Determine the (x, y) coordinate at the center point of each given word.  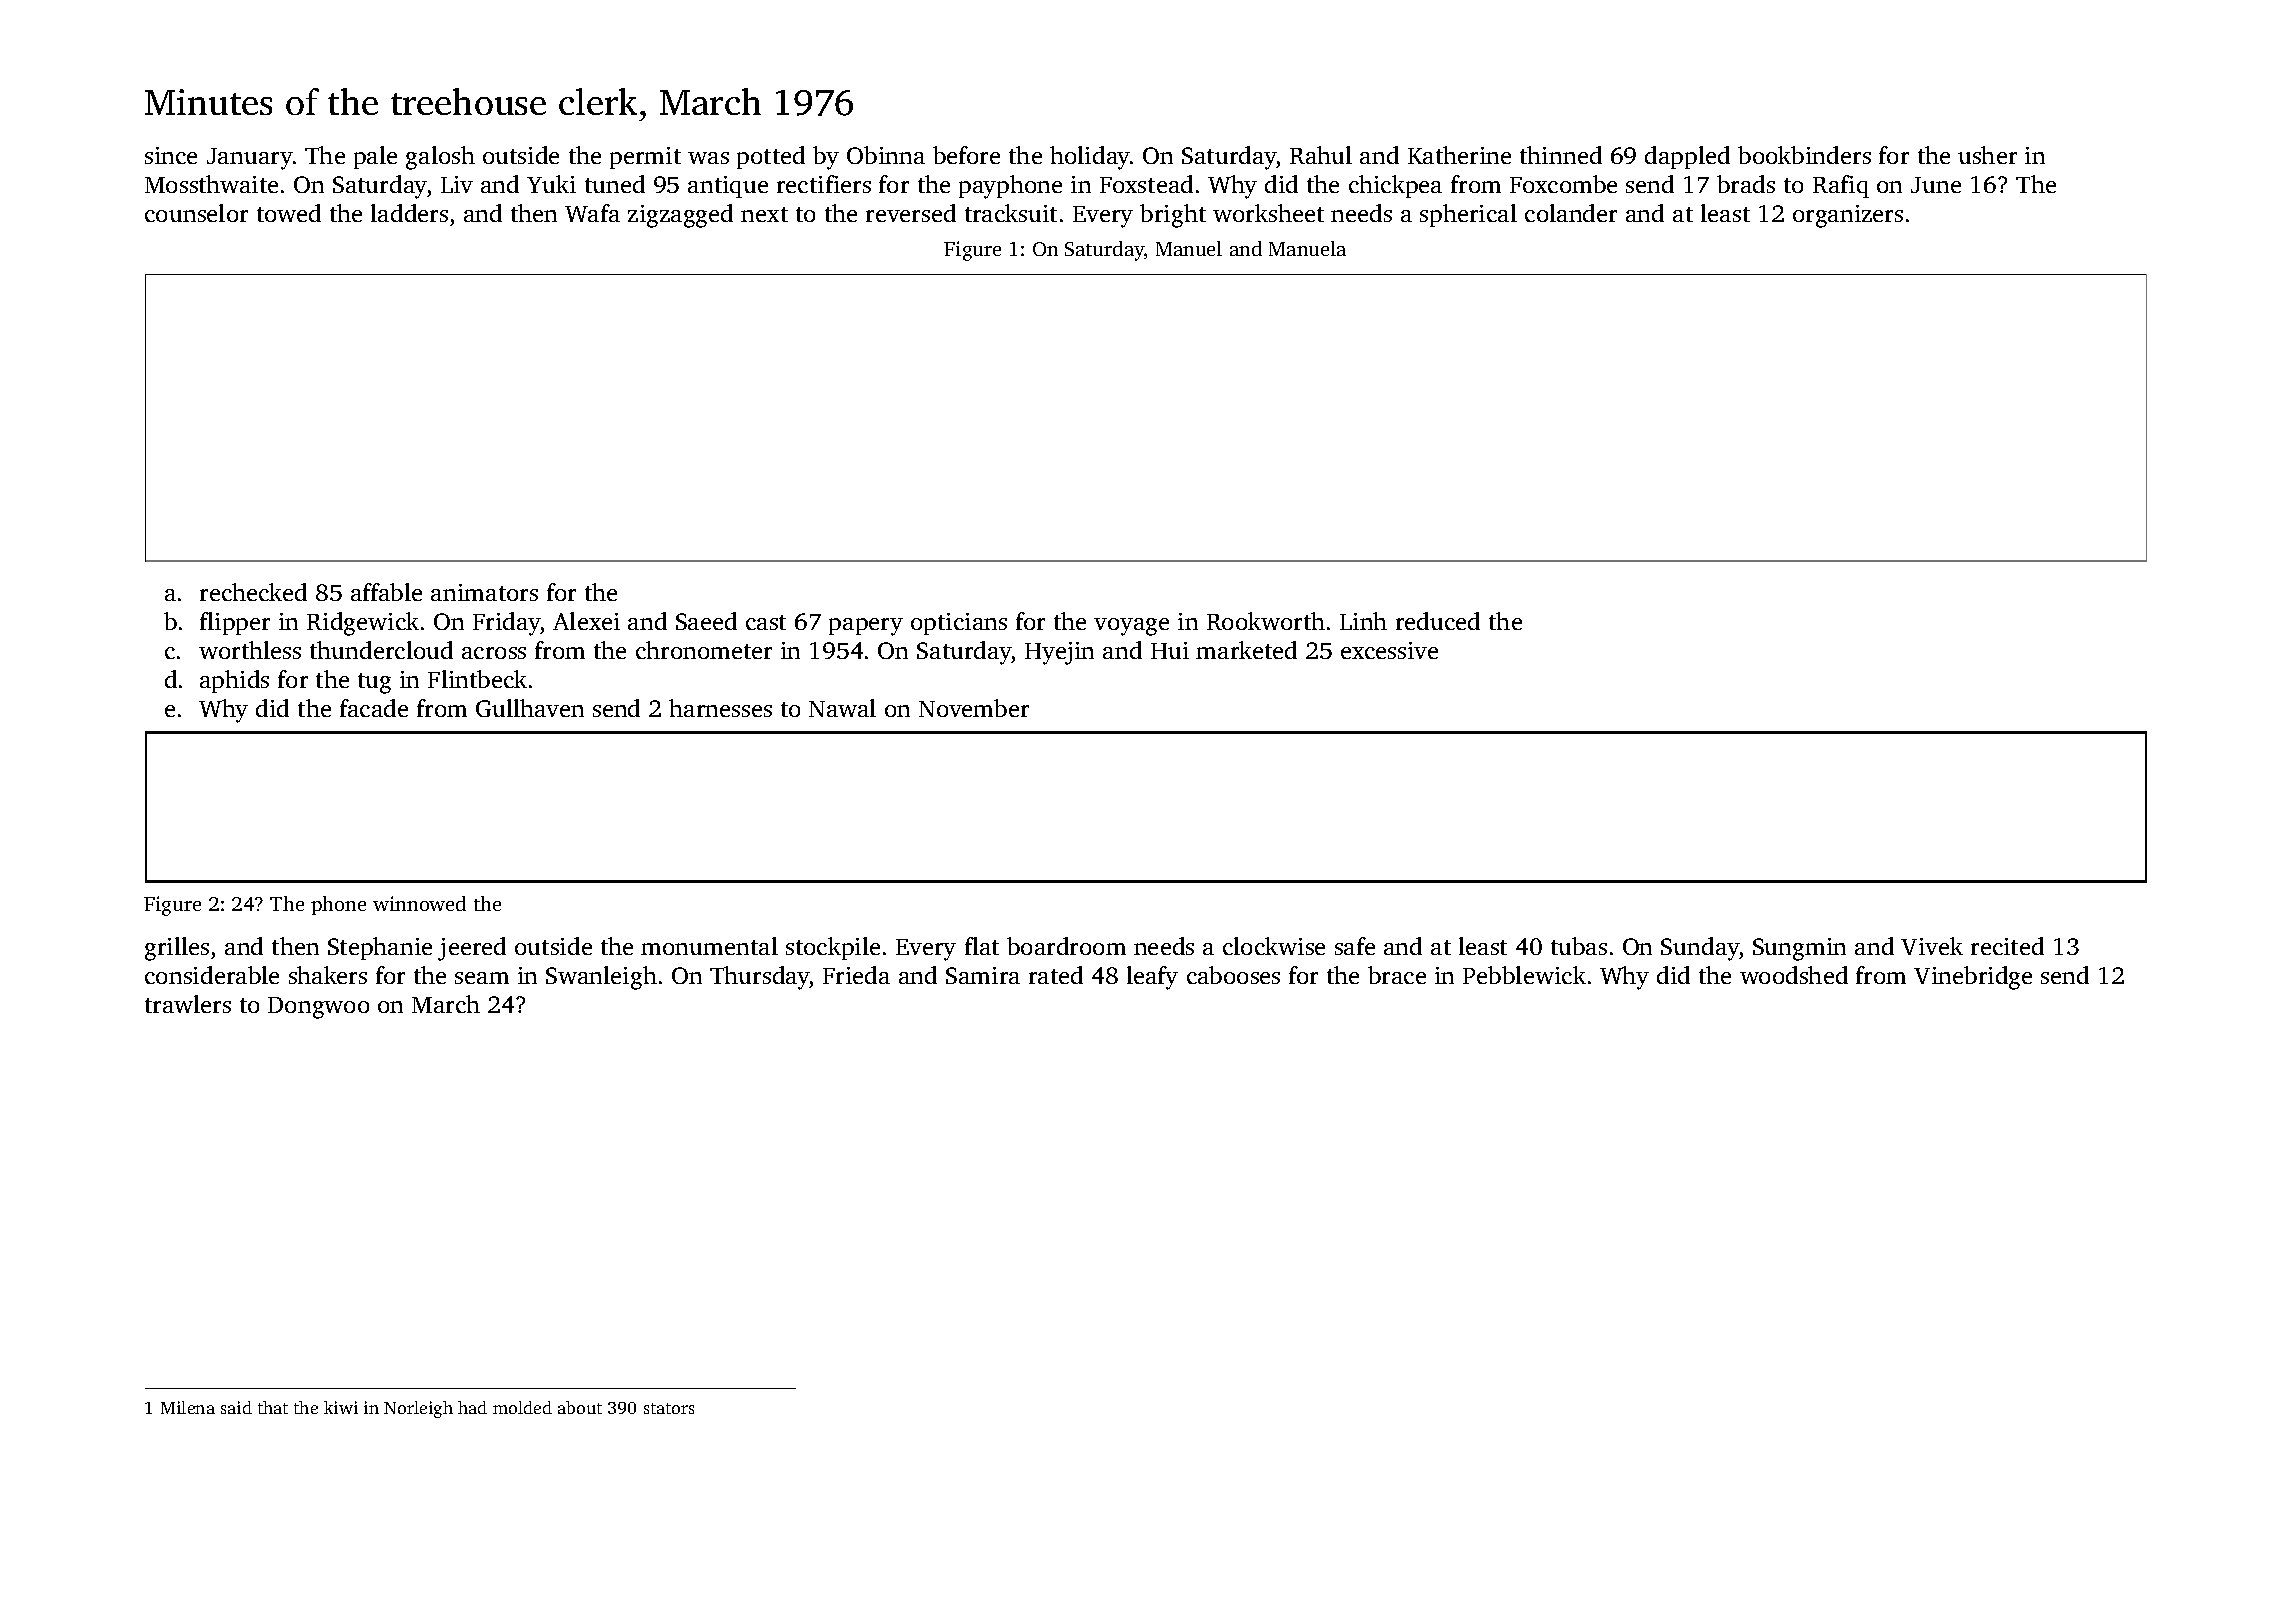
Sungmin (1799, 949)
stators (669, 1408)
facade (374, 708)
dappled (1687, 157)
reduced (1438, 621)
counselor (196, 213)
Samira (983, 975)
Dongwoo (318, 1008)
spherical (1468, 215)
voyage (1131, 627)
